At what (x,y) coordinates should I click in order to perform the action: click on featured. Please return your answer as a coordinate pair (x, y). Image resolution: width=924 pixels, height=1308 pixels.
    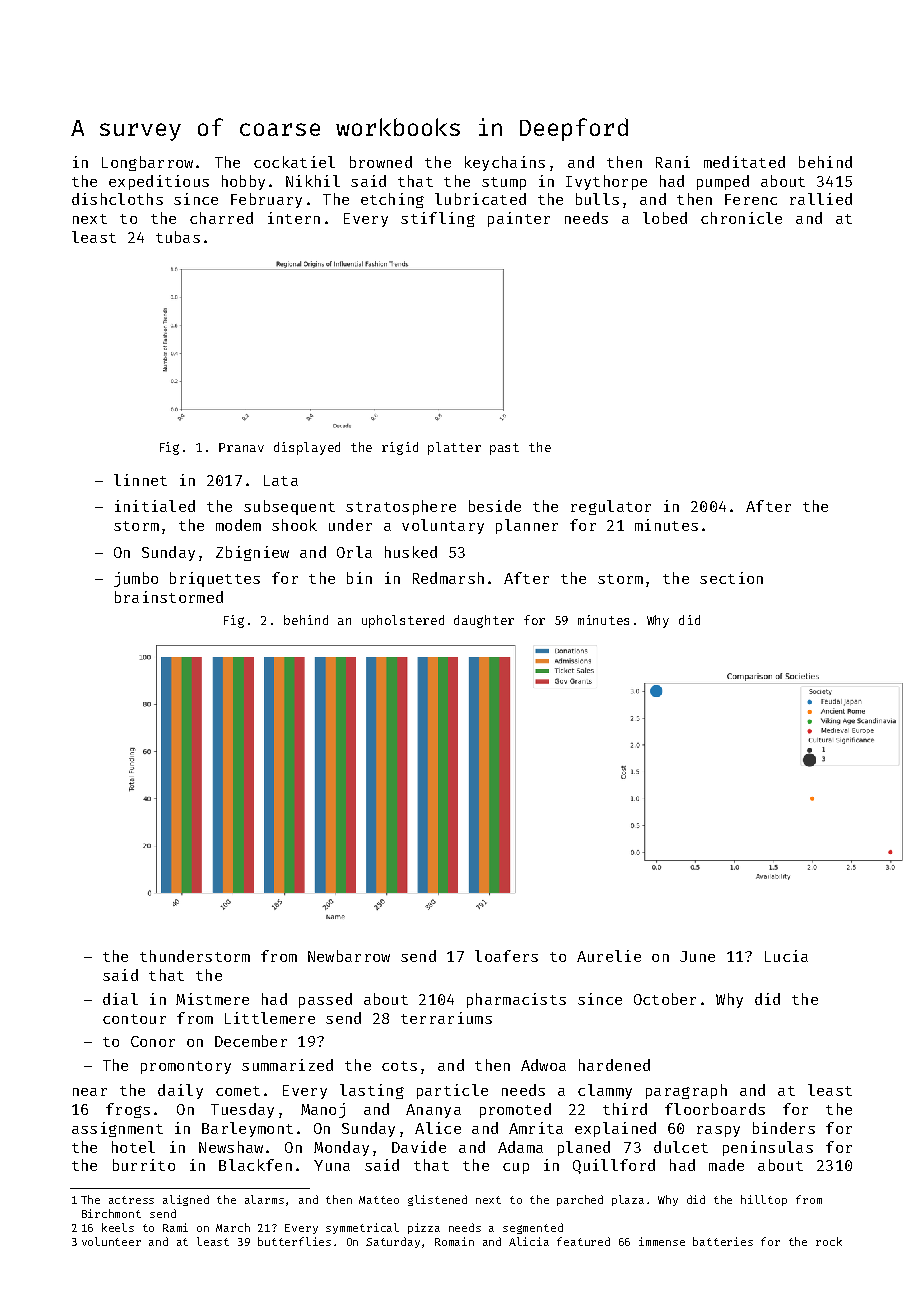
    Looking at the image, I should click on (583, 1241).
